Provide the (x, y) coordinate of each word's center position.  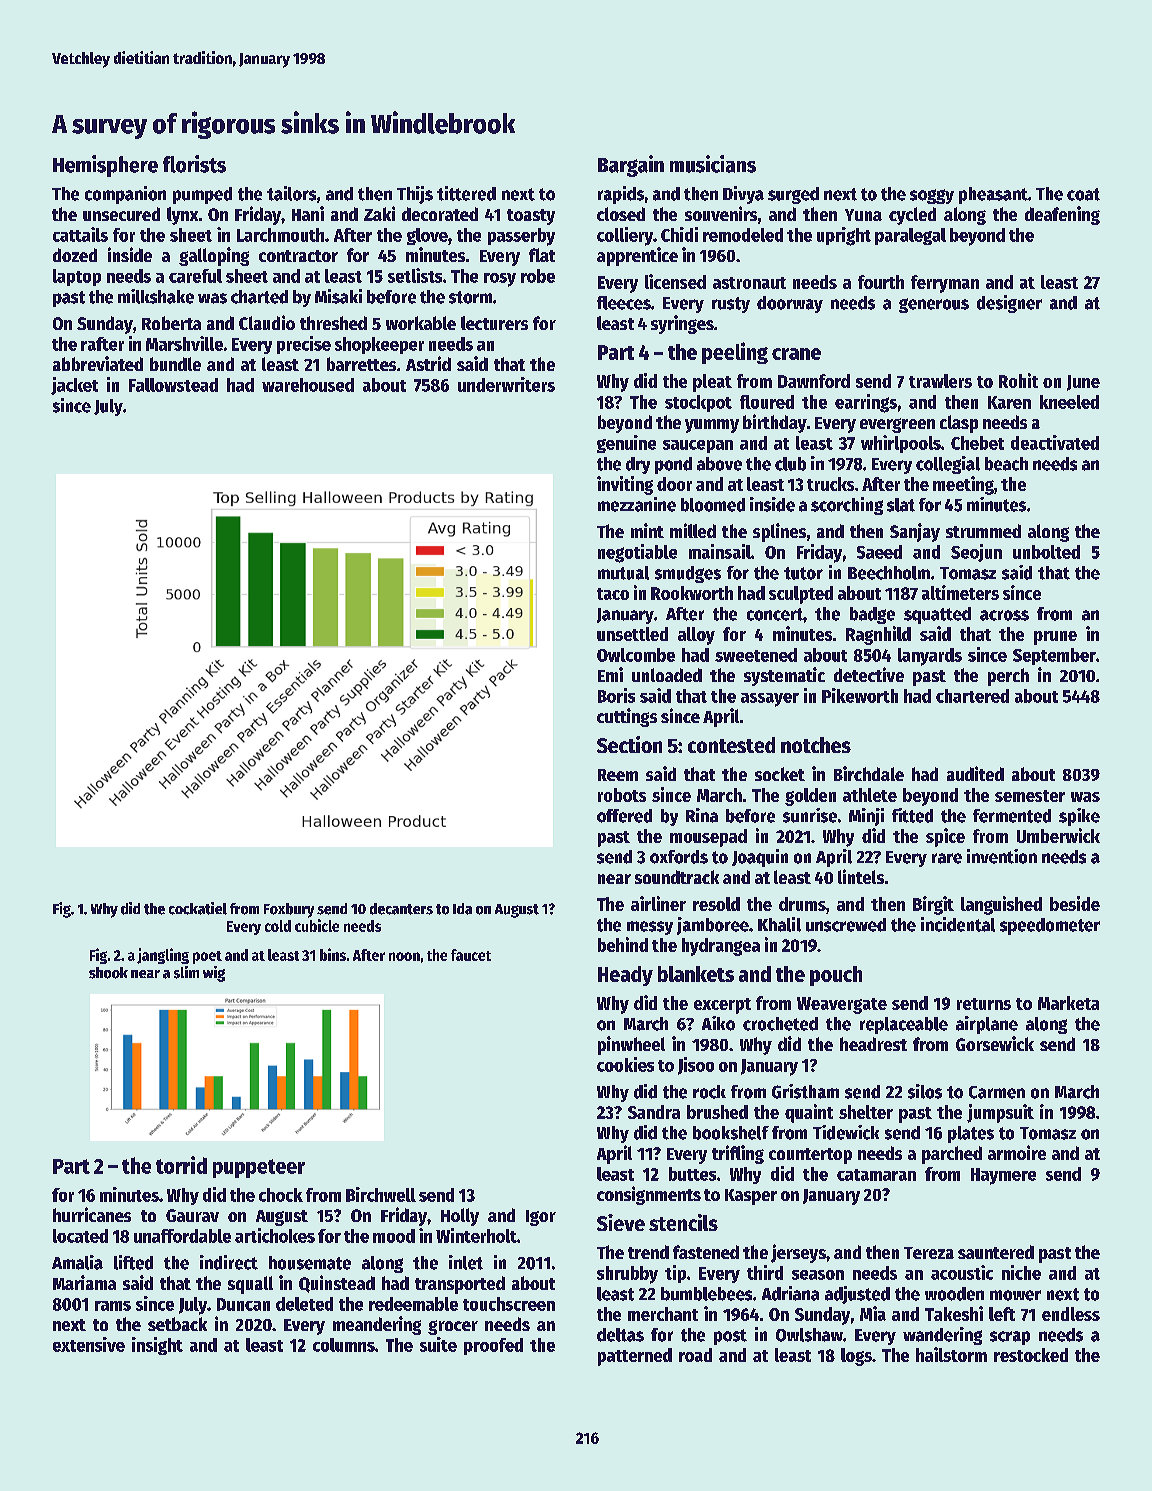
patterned (635, 1357)
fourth (881, 282)
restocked (1031, 1355)
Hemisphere (105, 166)
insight (157, 1346)
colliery (625, 236)
